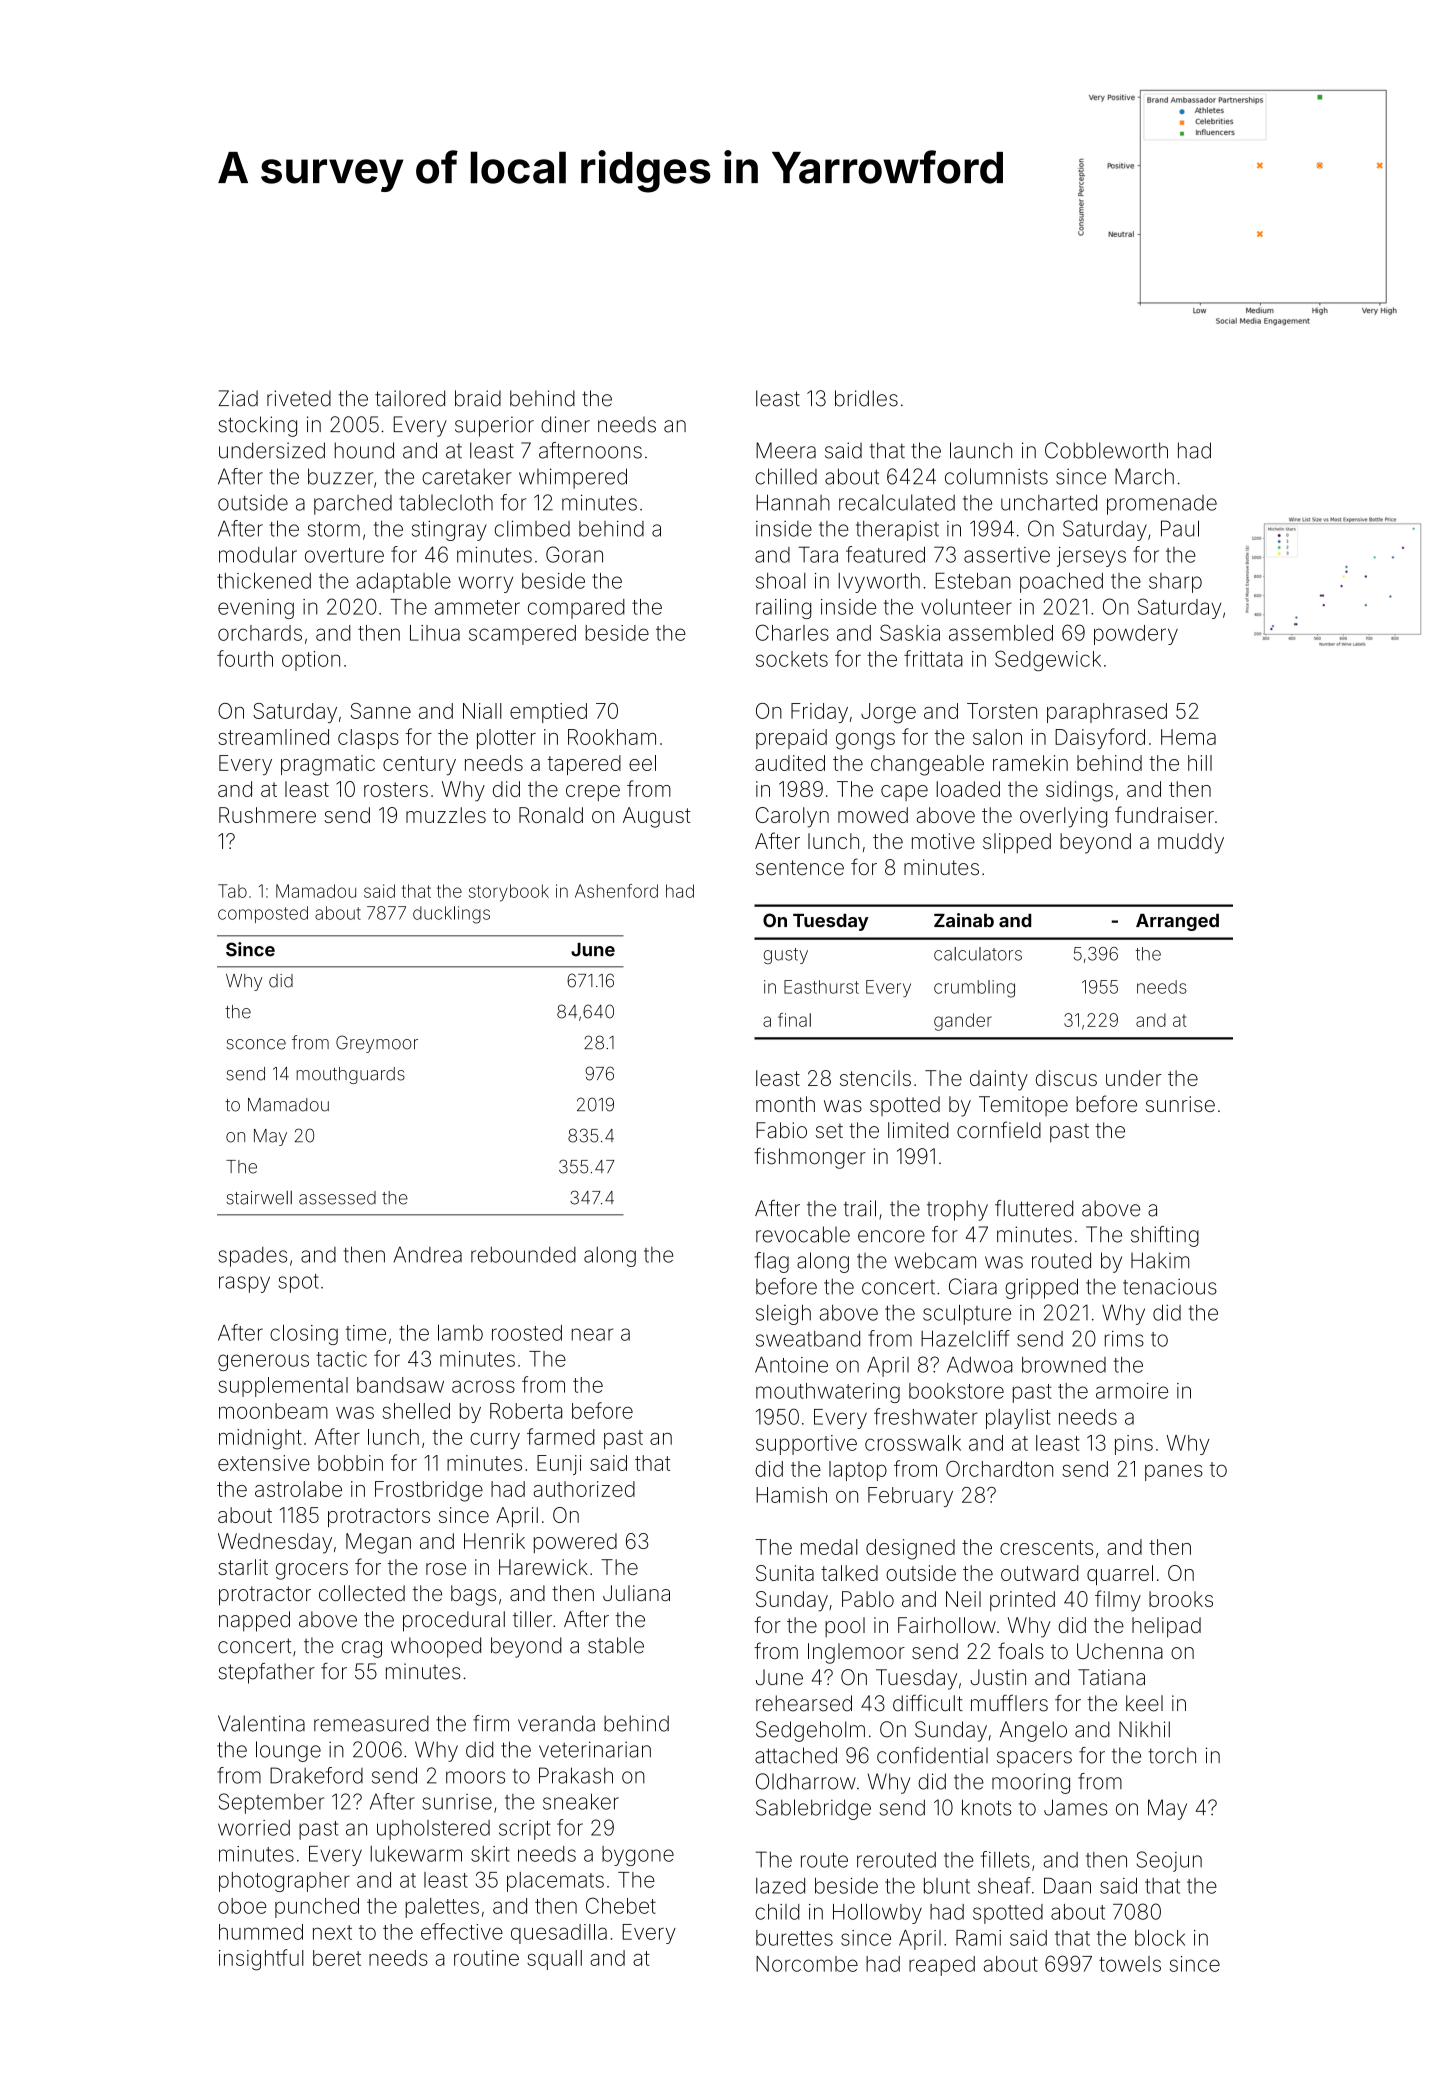 The height and width of the screenshot is (2100, 1450). I want to click on stairwell, so click(259, 1198).
